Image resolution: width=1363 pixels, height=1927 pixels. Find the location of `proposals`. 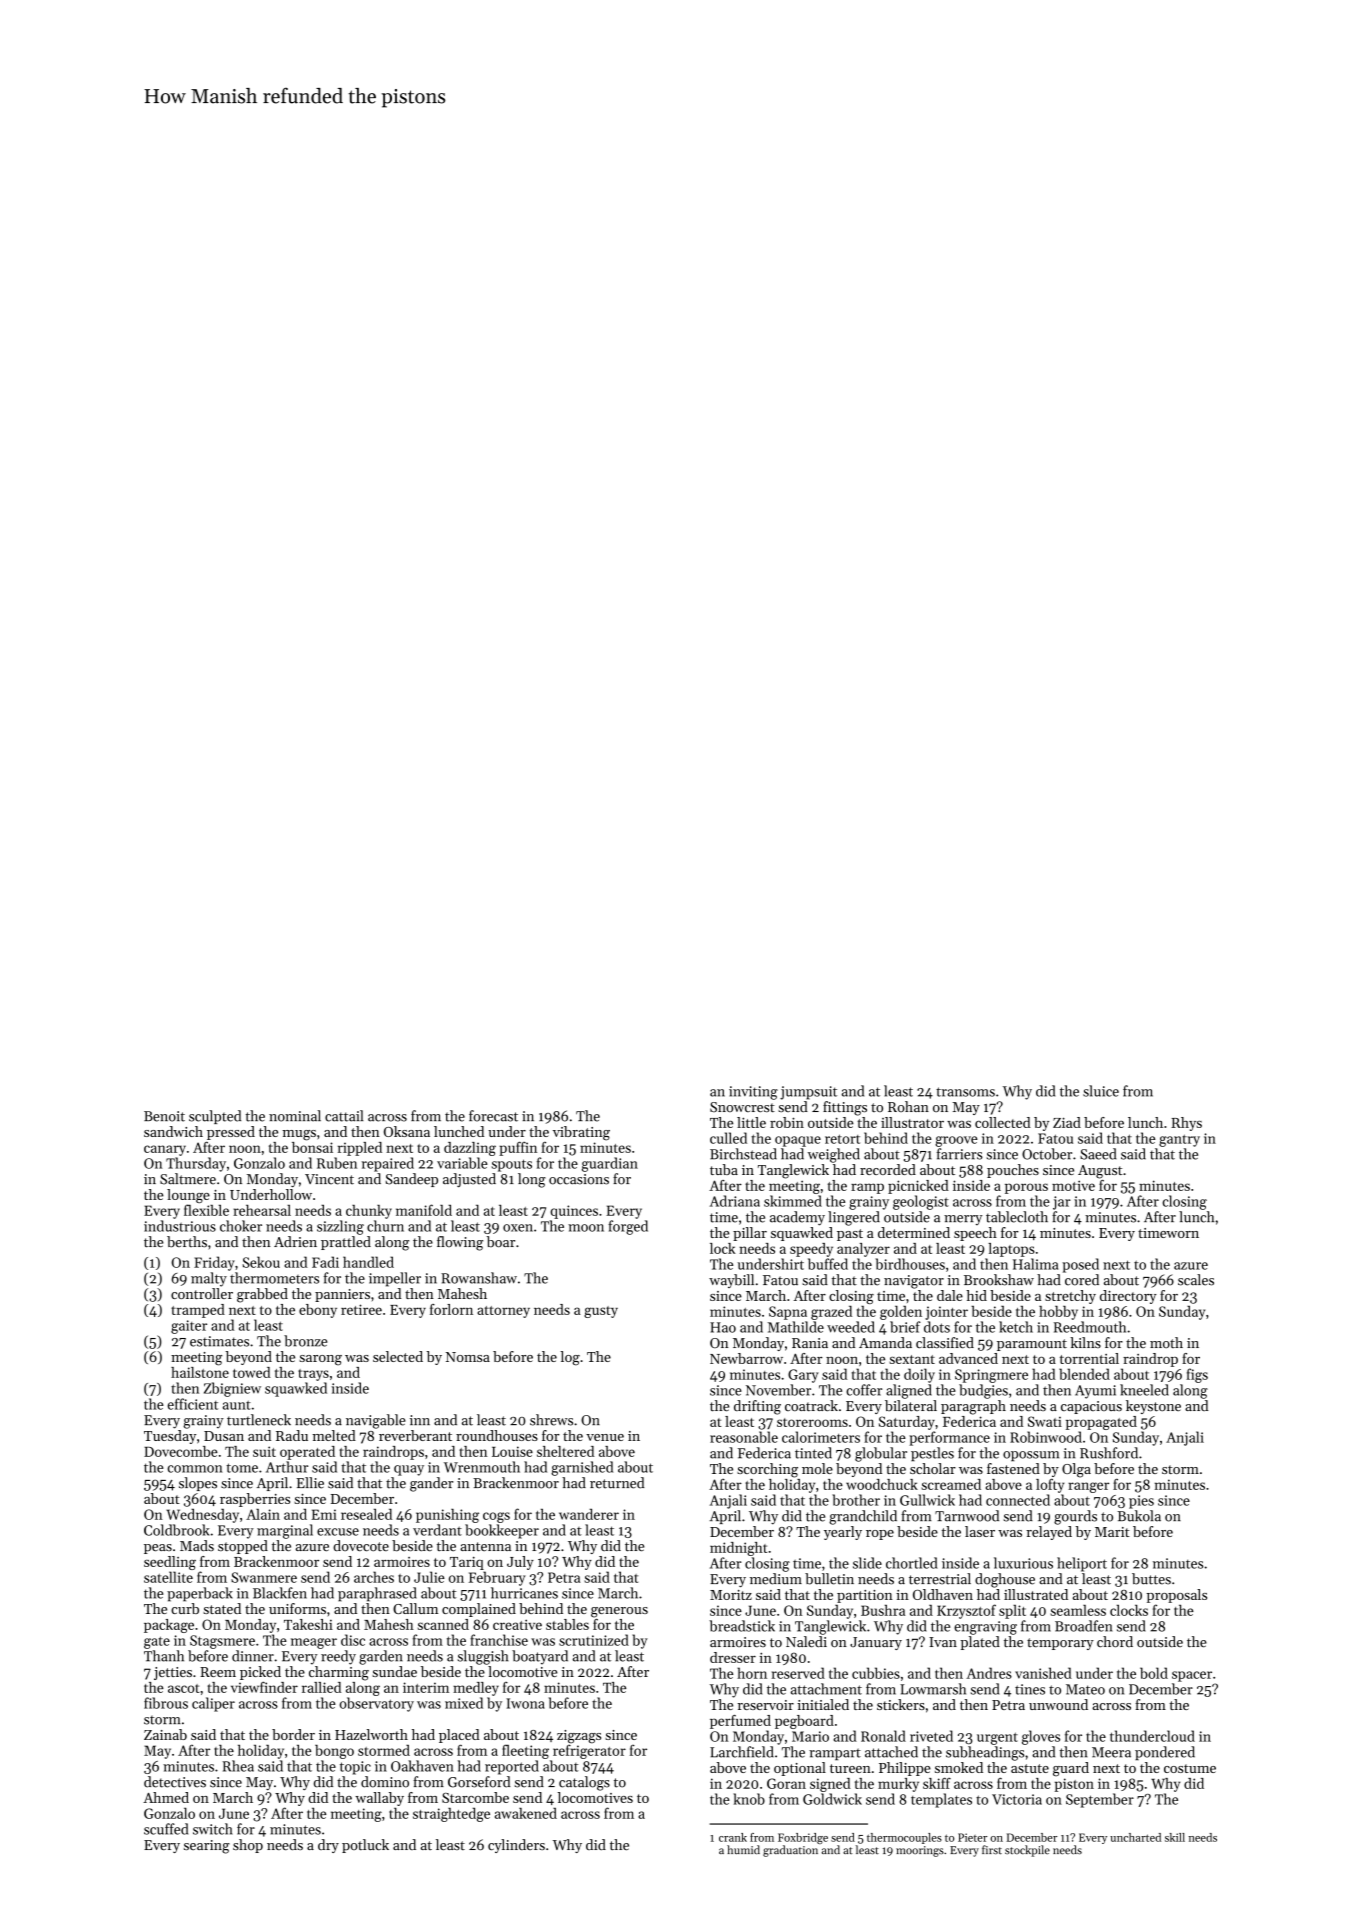

proposals is located at coordinates (1176, 1596).
